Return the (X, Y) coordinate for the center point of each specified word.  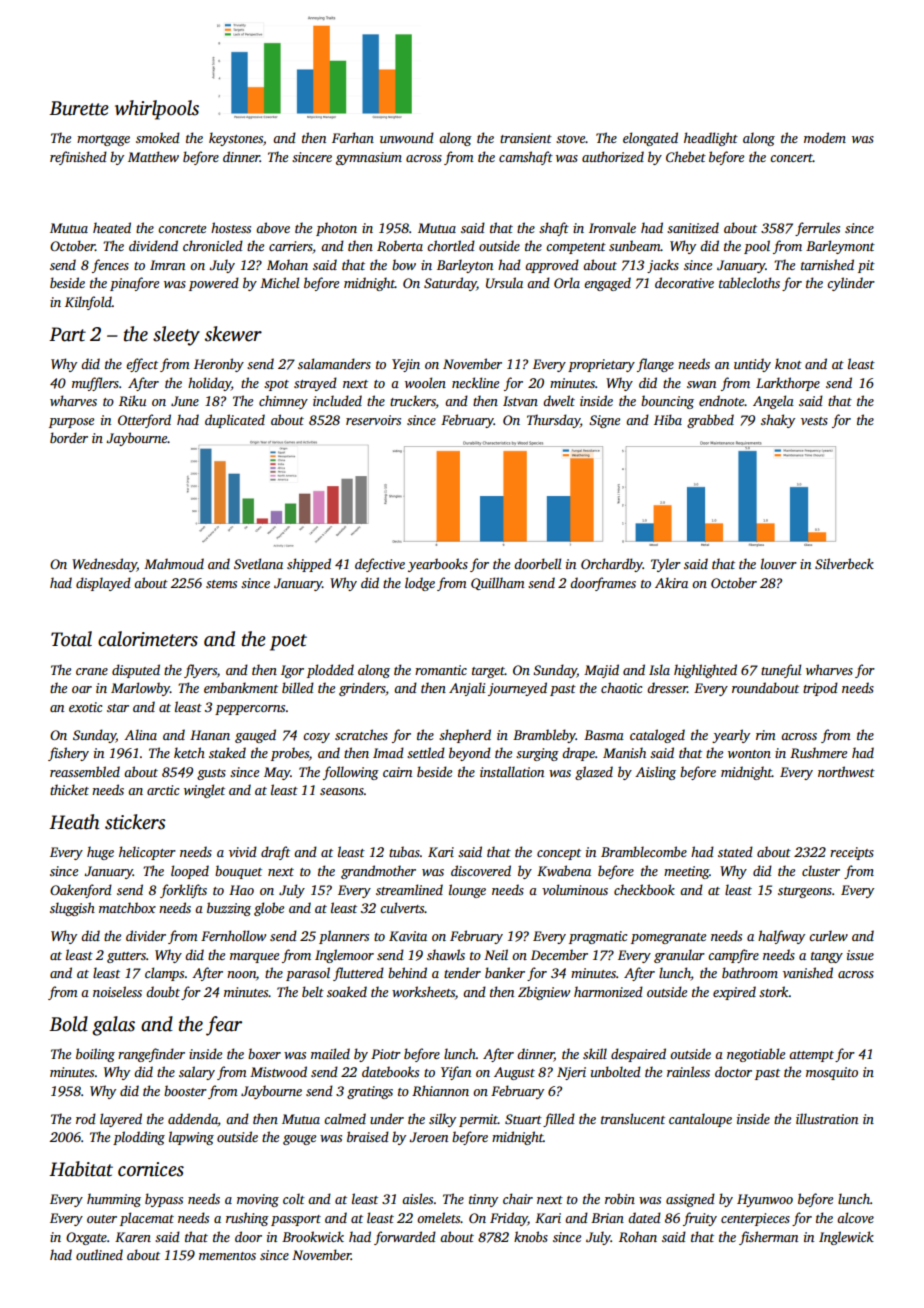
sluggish (72, 909)
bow (404, 264)
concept (559, 854)
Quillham (498, 583)
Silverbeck (844, 563)
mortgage (103, 140)
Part (67, 334)
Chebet (686, 156)
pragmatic (598, 937)
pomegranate (668, 938)
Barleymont (840, 247)
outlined (99, 1254)
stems (221, 584)
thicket (69, 789)
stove (571, 139)
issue (860, 955)
